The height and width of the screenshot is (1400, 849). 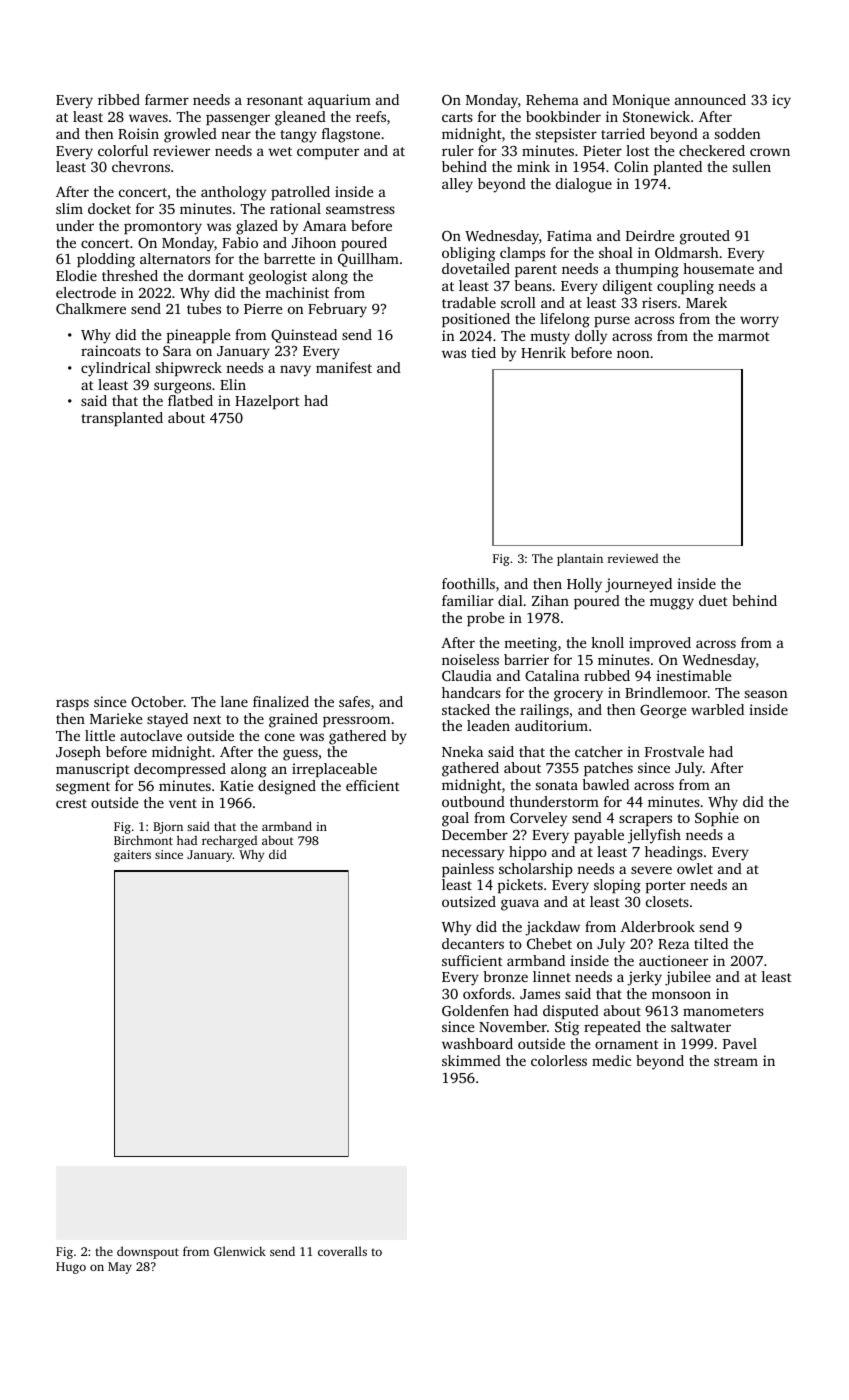 What do you see at coordinates (148, 1252) in the screenshot?
I see `downspout` at bounding box center [148, 1252].
